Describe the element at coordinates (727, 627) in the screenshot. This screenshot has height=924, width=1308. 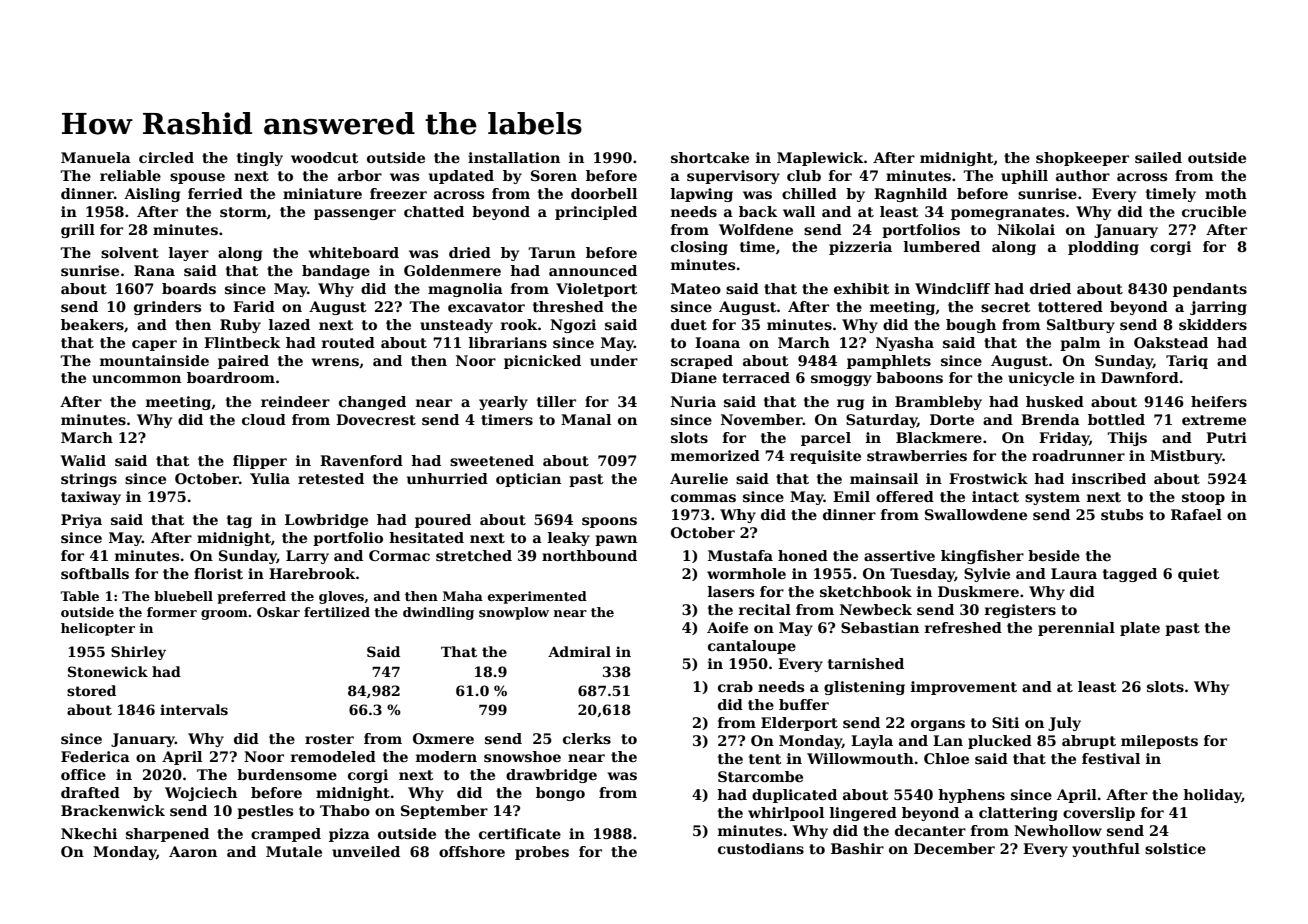
I see `Aoife` at that location.
